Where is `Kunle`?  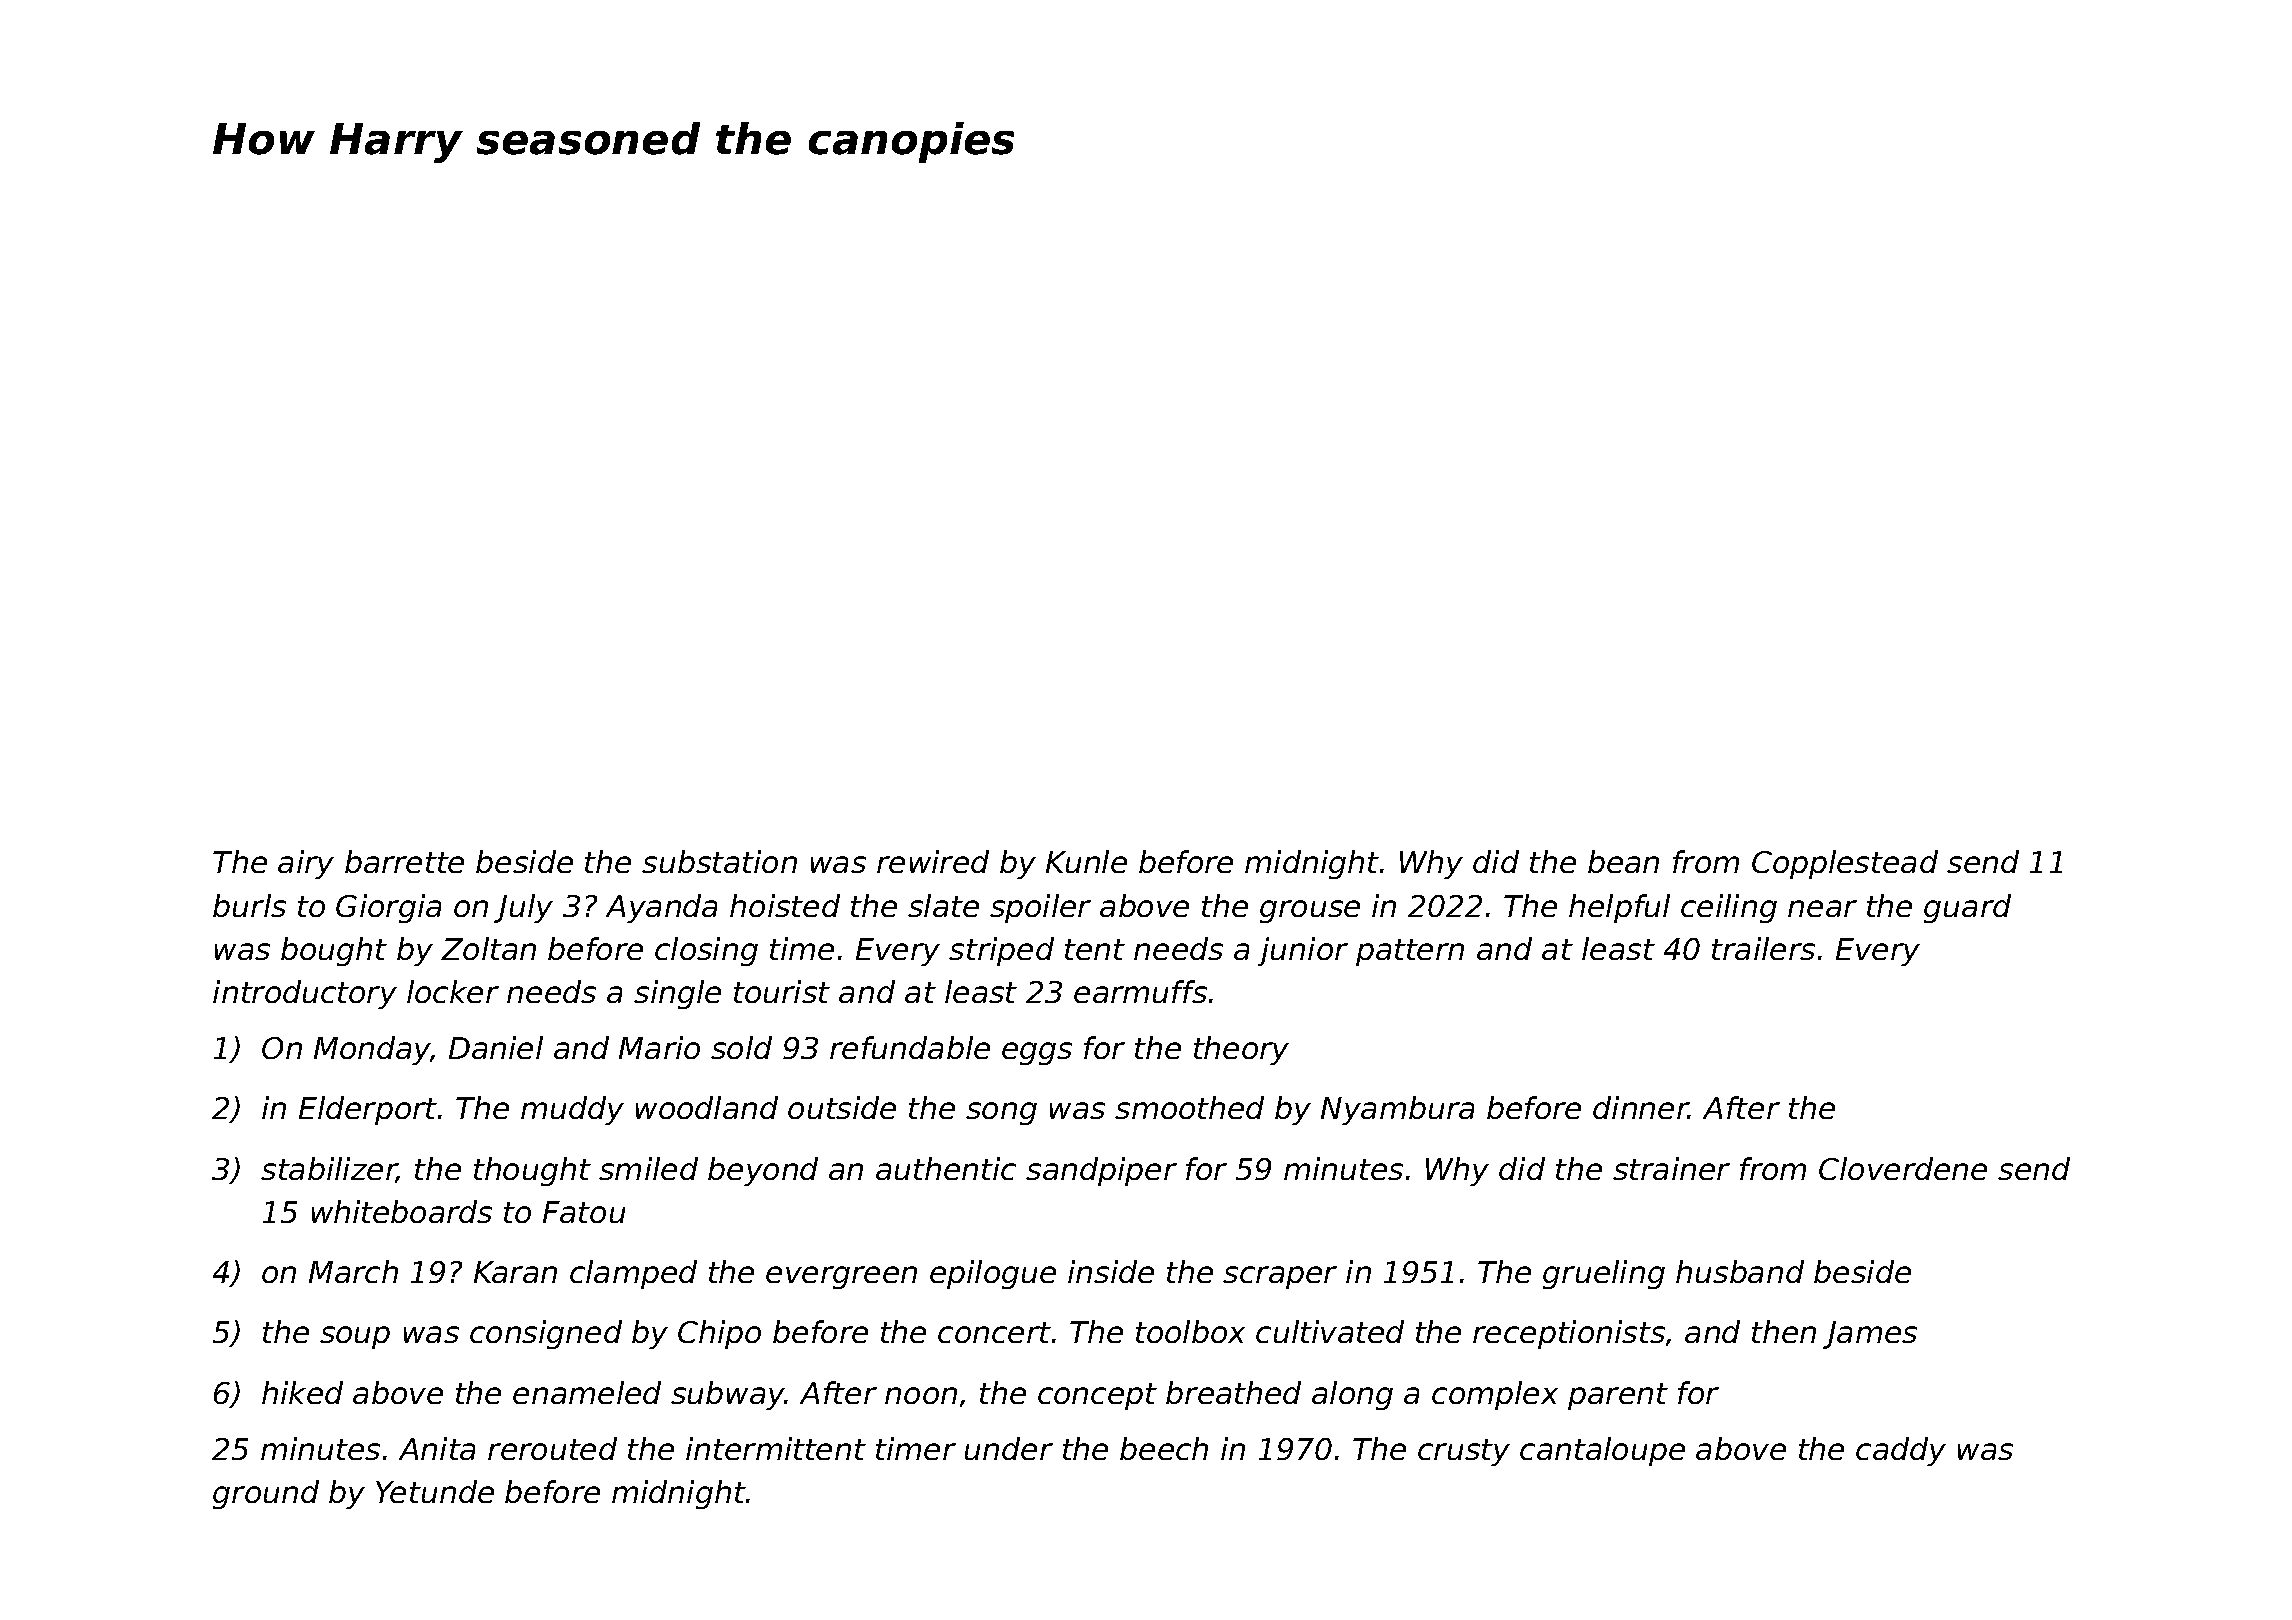 Kunle is located at coordinates (1086, 861).
